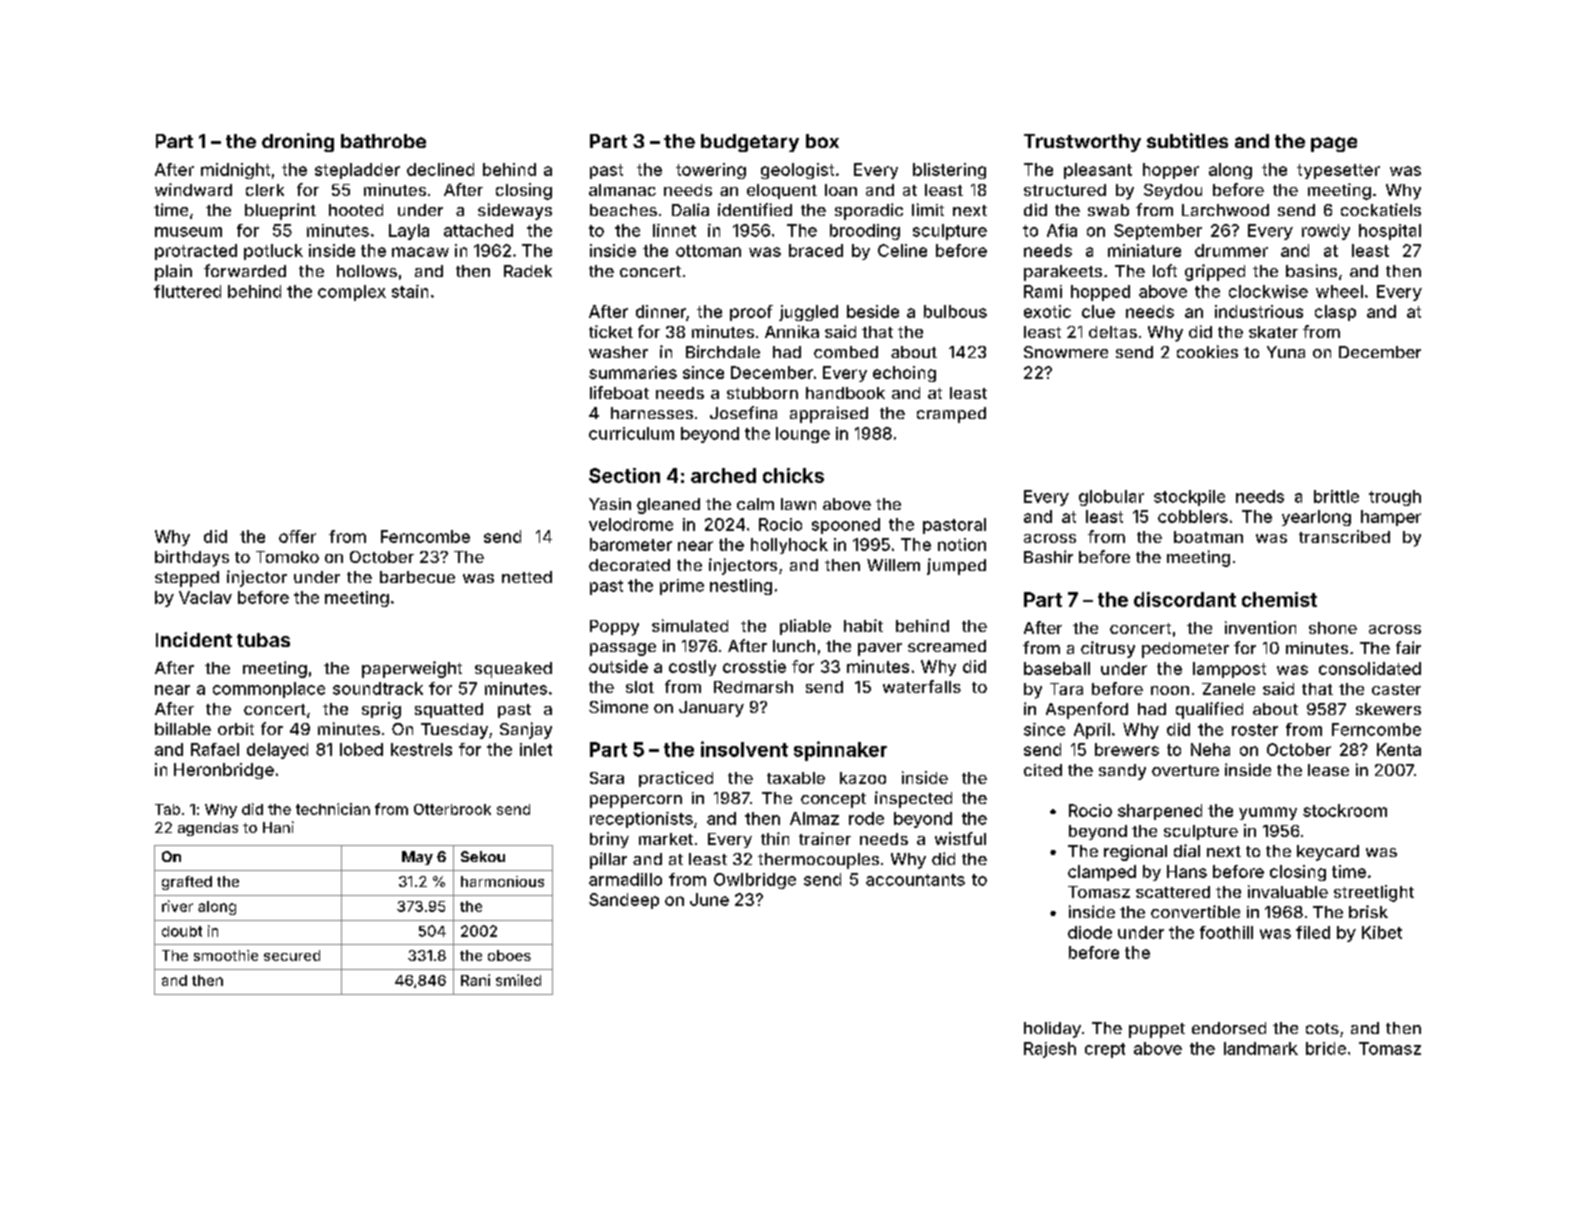 The width and height of the screenshot is (1576, 1218). Describe the element at coordinates (383, 141) in the screenshot. I see `bathrobe` at that location.
